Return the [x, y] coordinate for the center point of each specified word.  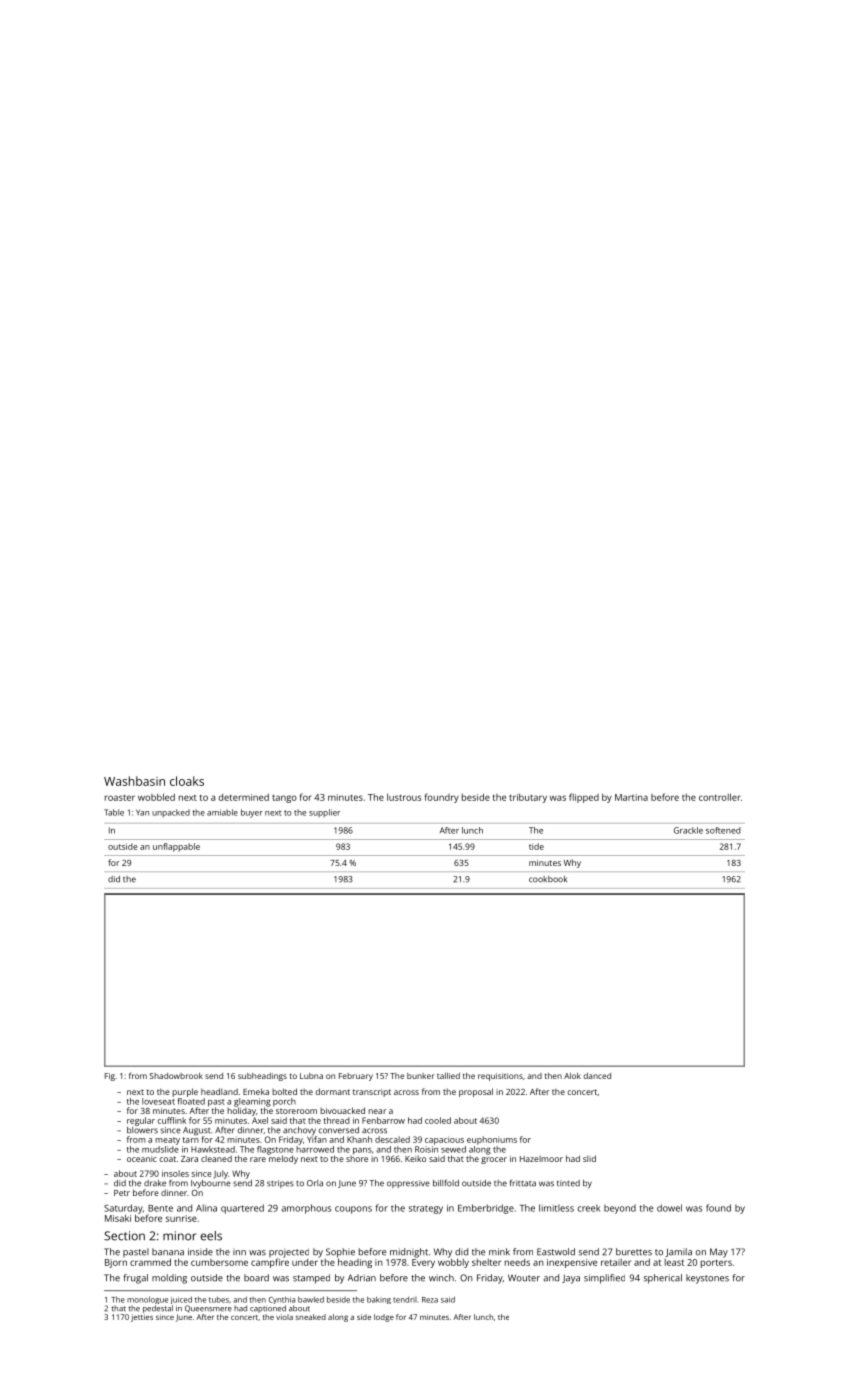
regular [141, 1121]
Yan [142, 812]
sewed [453, 1149]
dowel [669, 1208]
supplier [324, 813]
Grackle [688, 830]
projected [289, 1253]
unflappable [176, 847]
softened [723, 830]
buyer [252, 813]
